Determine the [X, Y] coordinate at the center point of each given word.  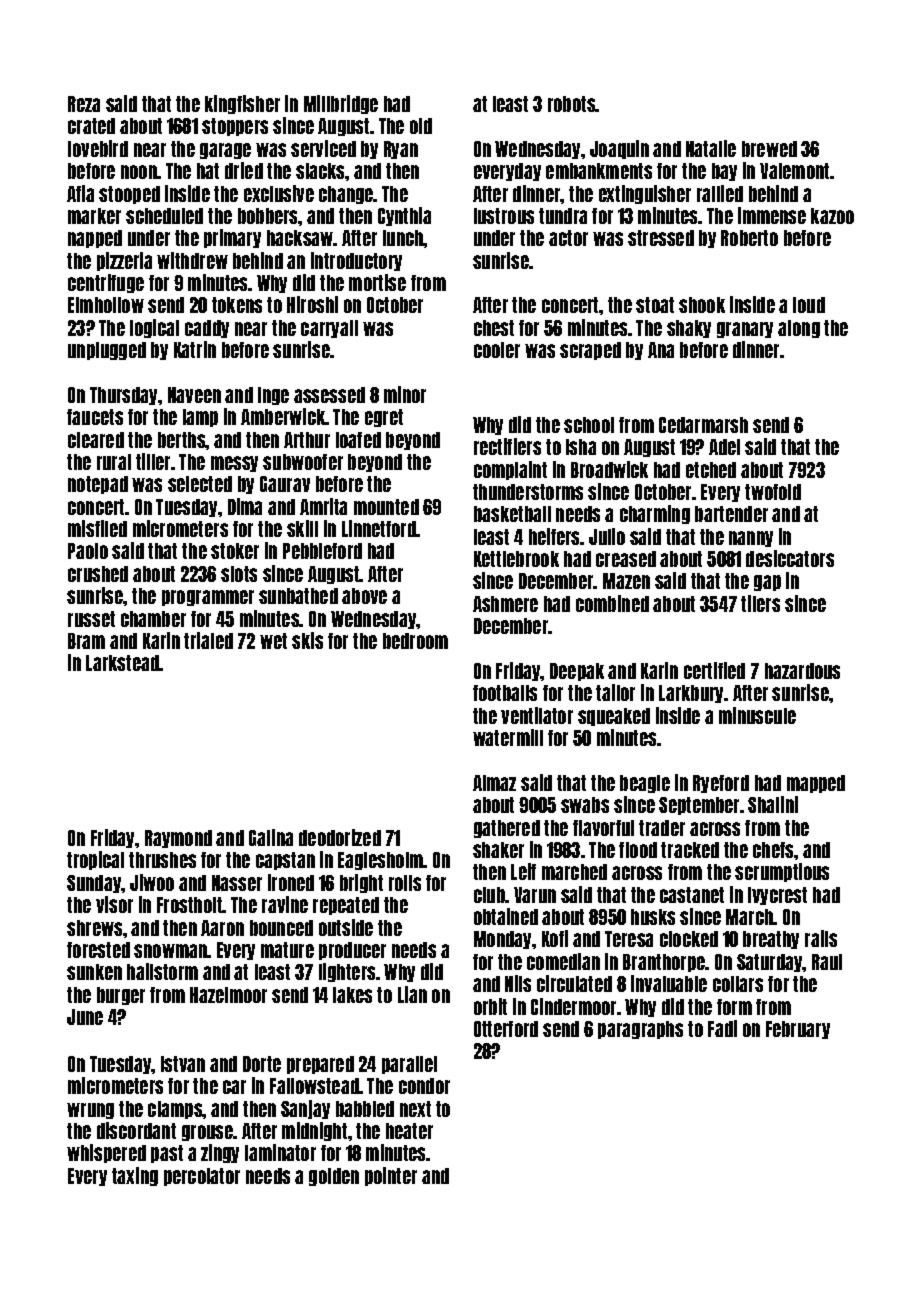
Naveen [194, 395]
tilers [760, 603]
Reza [84, 104]
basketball [512, 514]
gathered [507, 829]
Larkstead [123, 663]
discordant [136, 1130]
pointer [391, 1176]
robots [572, 104]
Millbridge [341, 104]
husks [653, 917]
